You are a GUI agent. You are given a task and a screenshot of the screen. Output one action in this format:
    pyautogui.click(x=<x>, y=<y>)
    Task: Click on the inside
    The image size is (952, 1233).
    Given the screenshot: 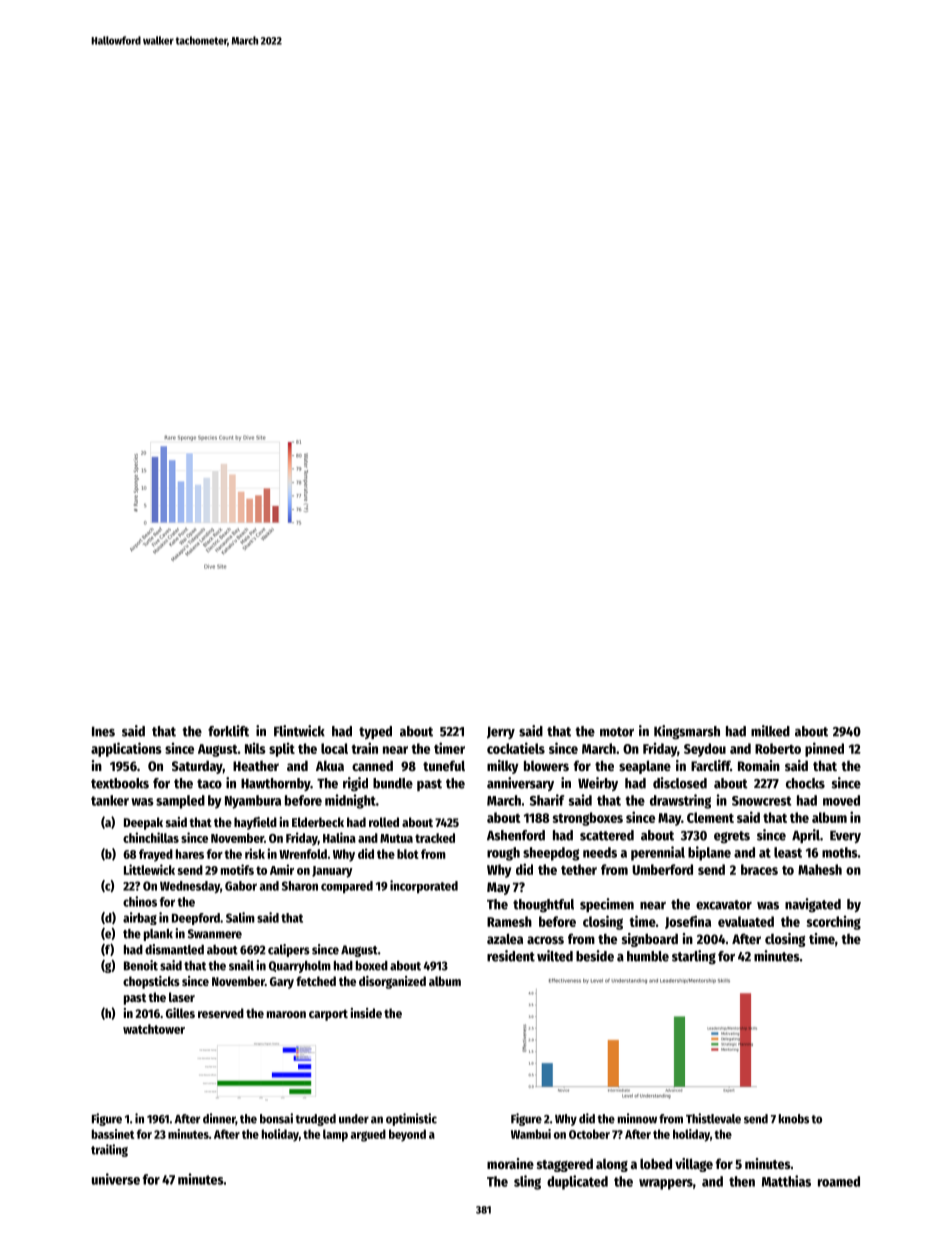 What is the action you would take?
    pyautogui.click(x=366, y=1013)
